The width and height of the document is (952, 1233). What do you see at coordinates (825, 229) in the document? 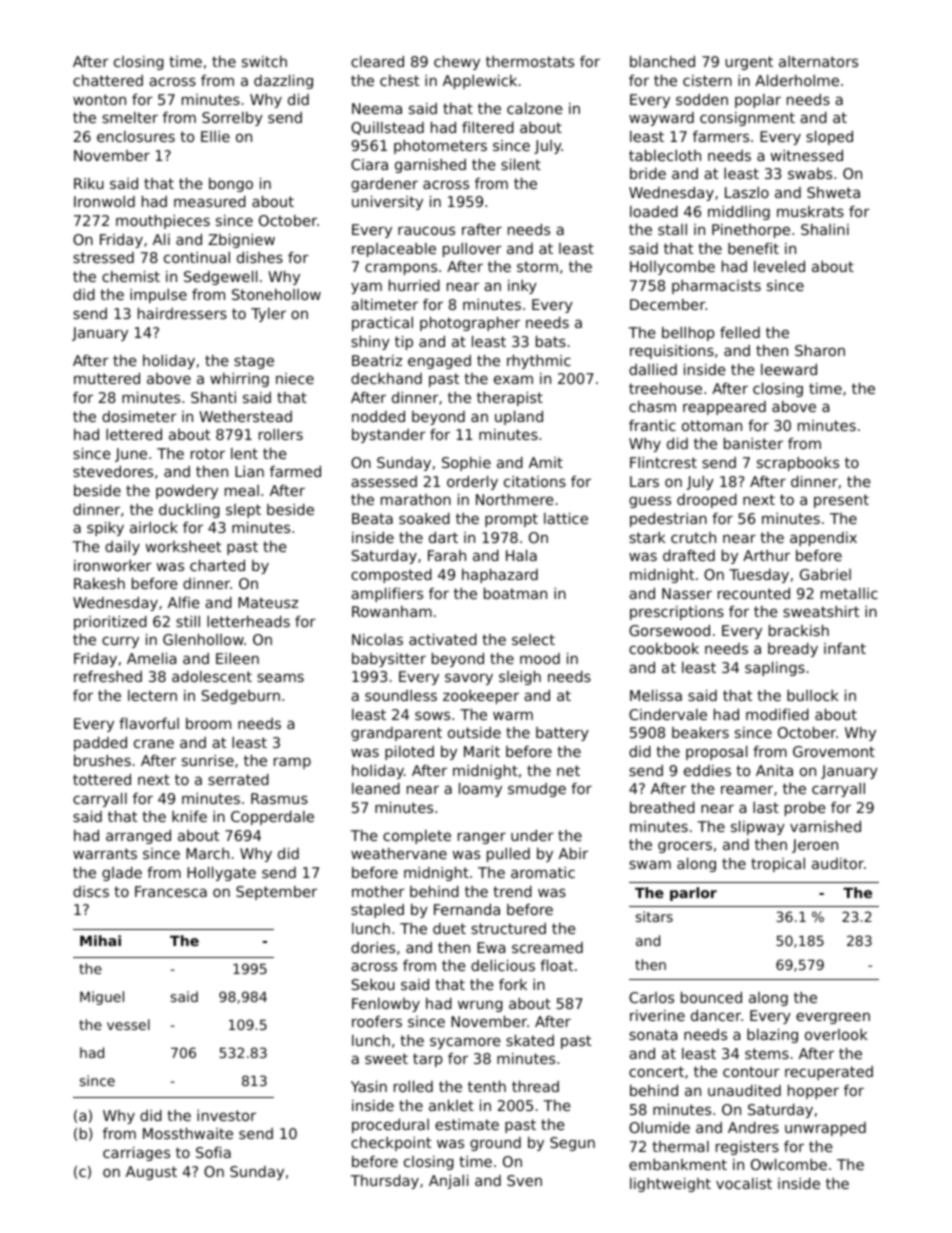
I see `Shalini` at bounding box center [825, 229].
